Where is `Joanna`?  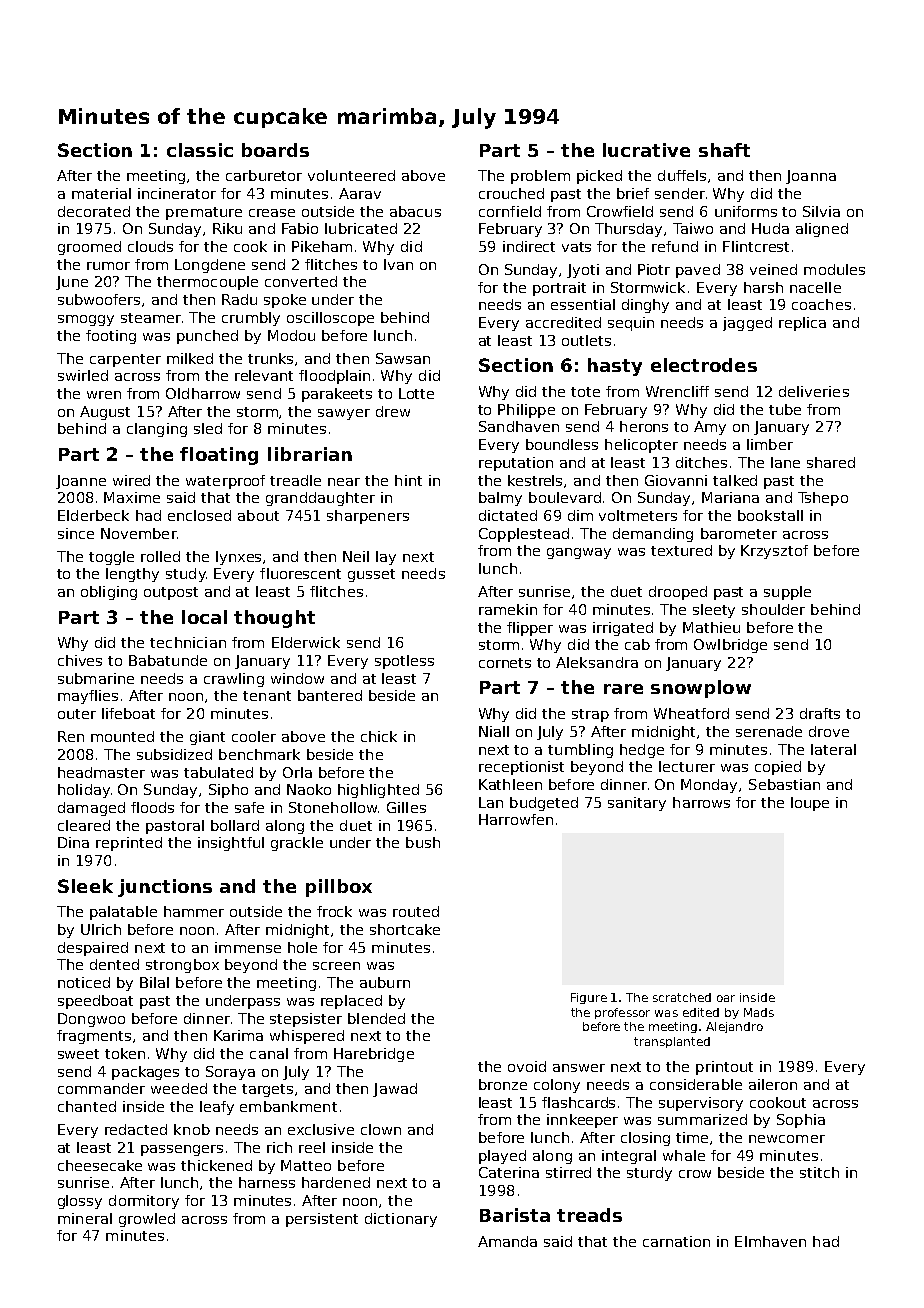
Joanna is located at coordinates (811, 177).
